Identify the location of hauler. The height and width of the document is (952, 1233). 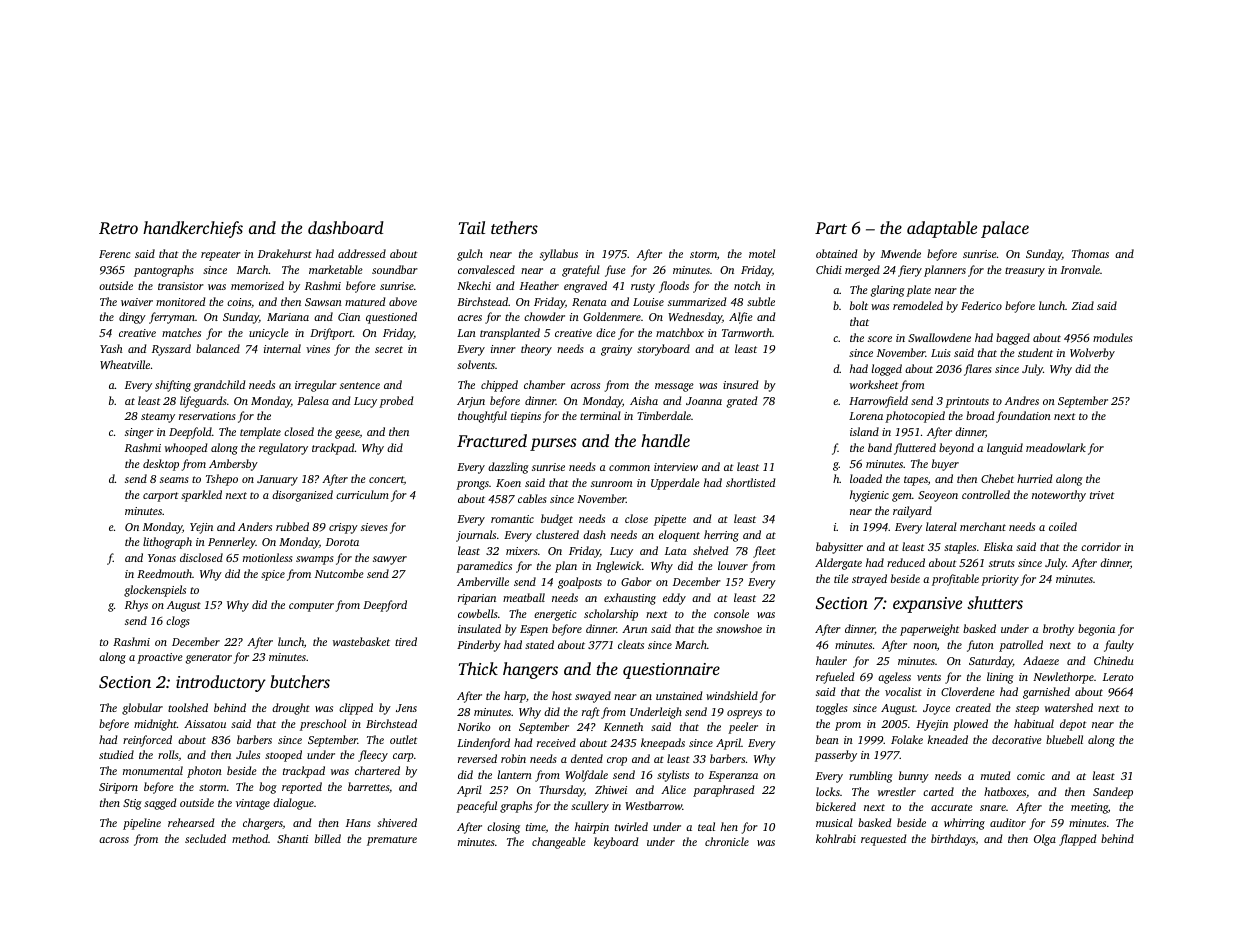
(831, 660).
